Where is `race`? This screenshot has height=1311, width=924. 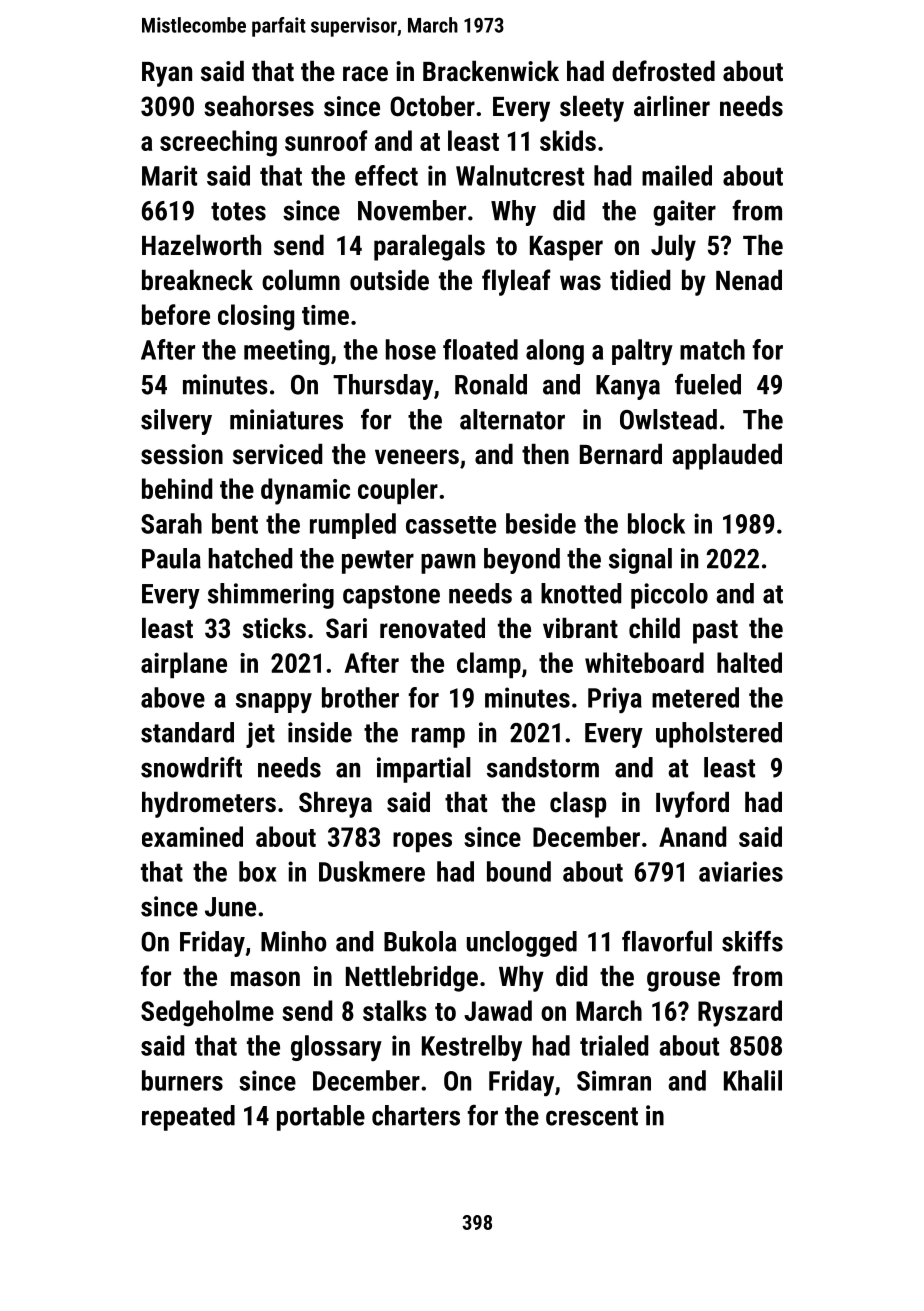 race is located at coordinates (365, 74).
